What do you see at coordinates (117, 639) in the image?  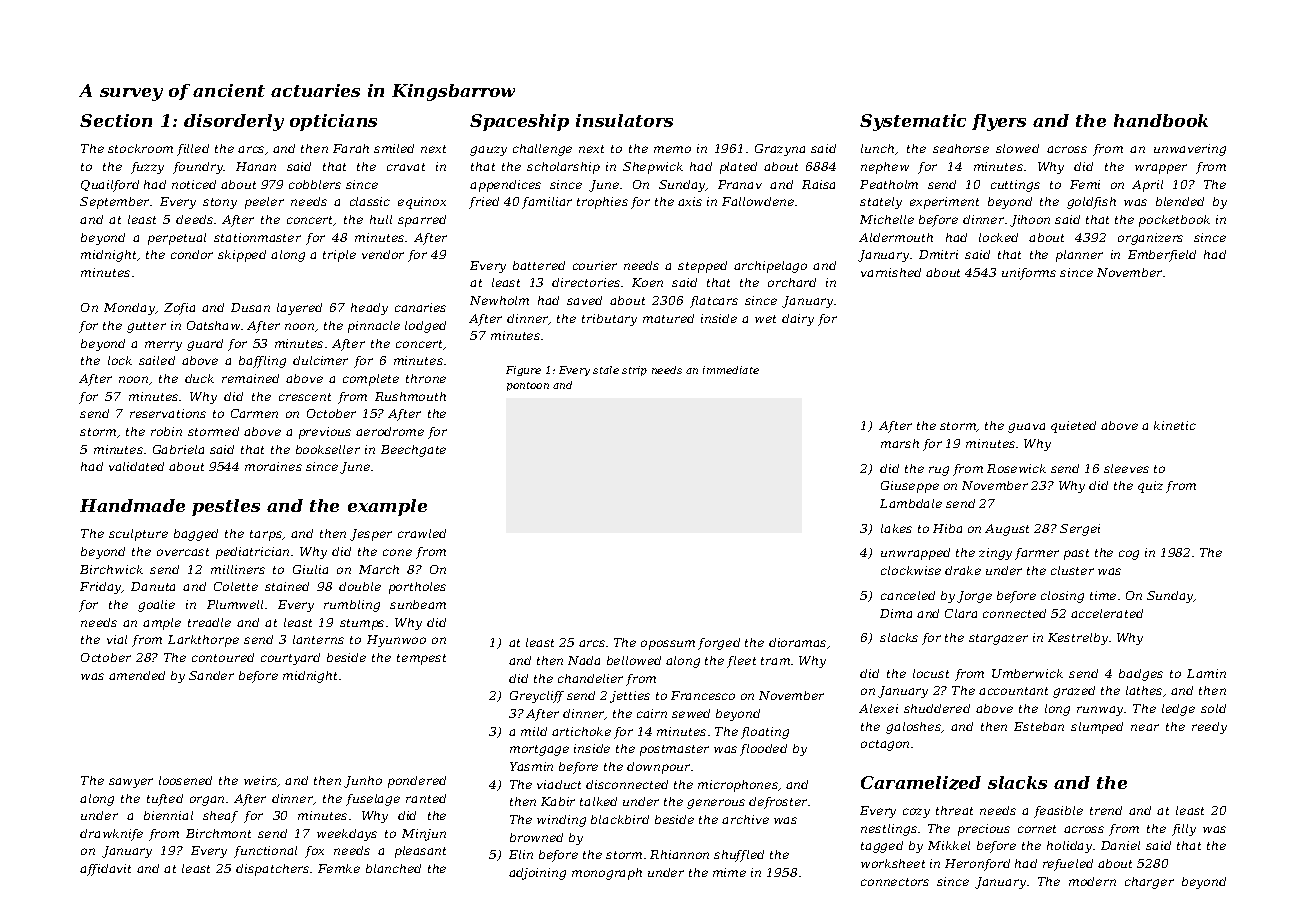 I see `vial` at bounding box center [117, 639].
